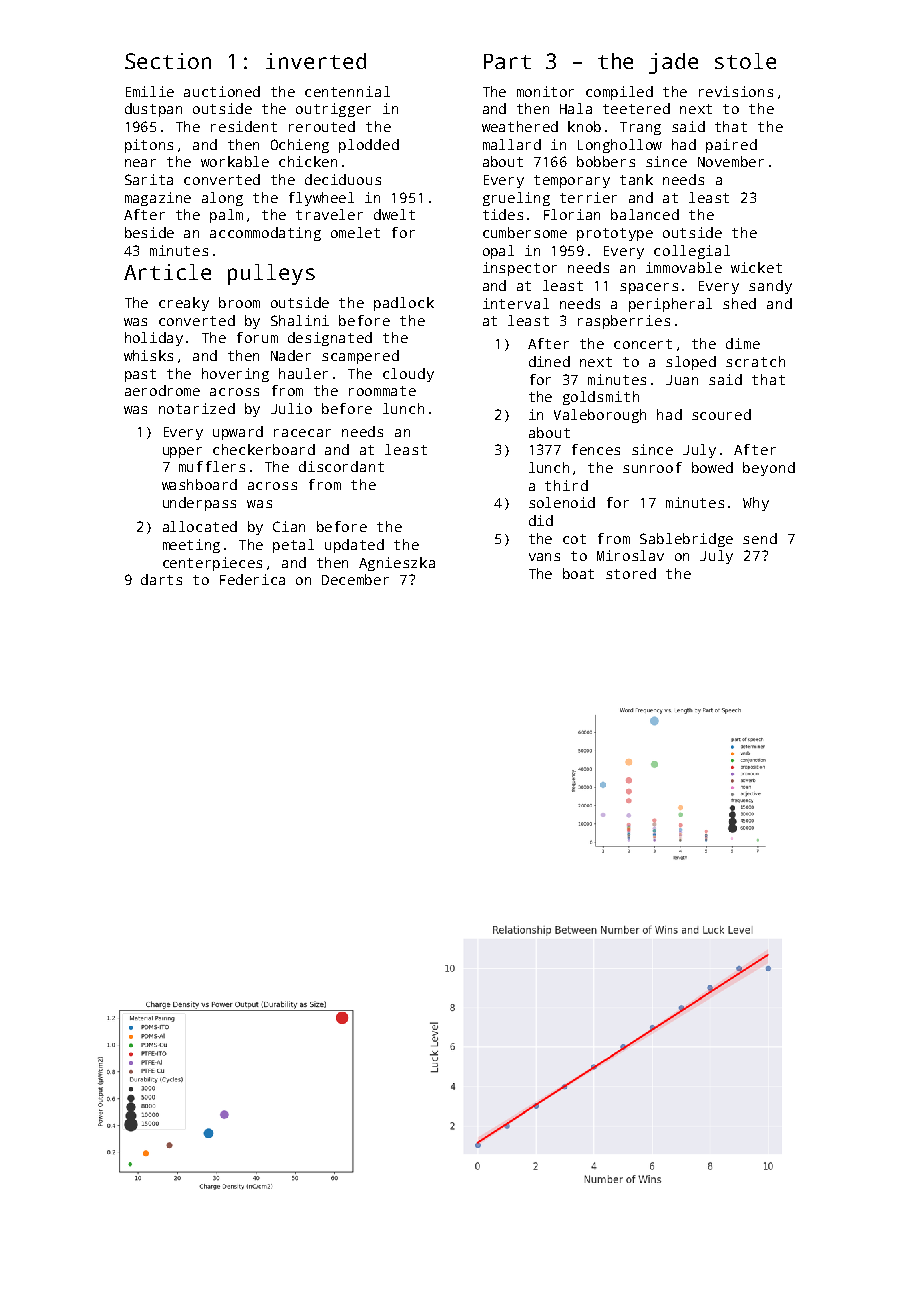 The width and height of the screenshot is (924, 1314). What do you see at coordinates (630, 555) in the screenshot?
I see `Miroslav` at bounding box center [630, 555].
